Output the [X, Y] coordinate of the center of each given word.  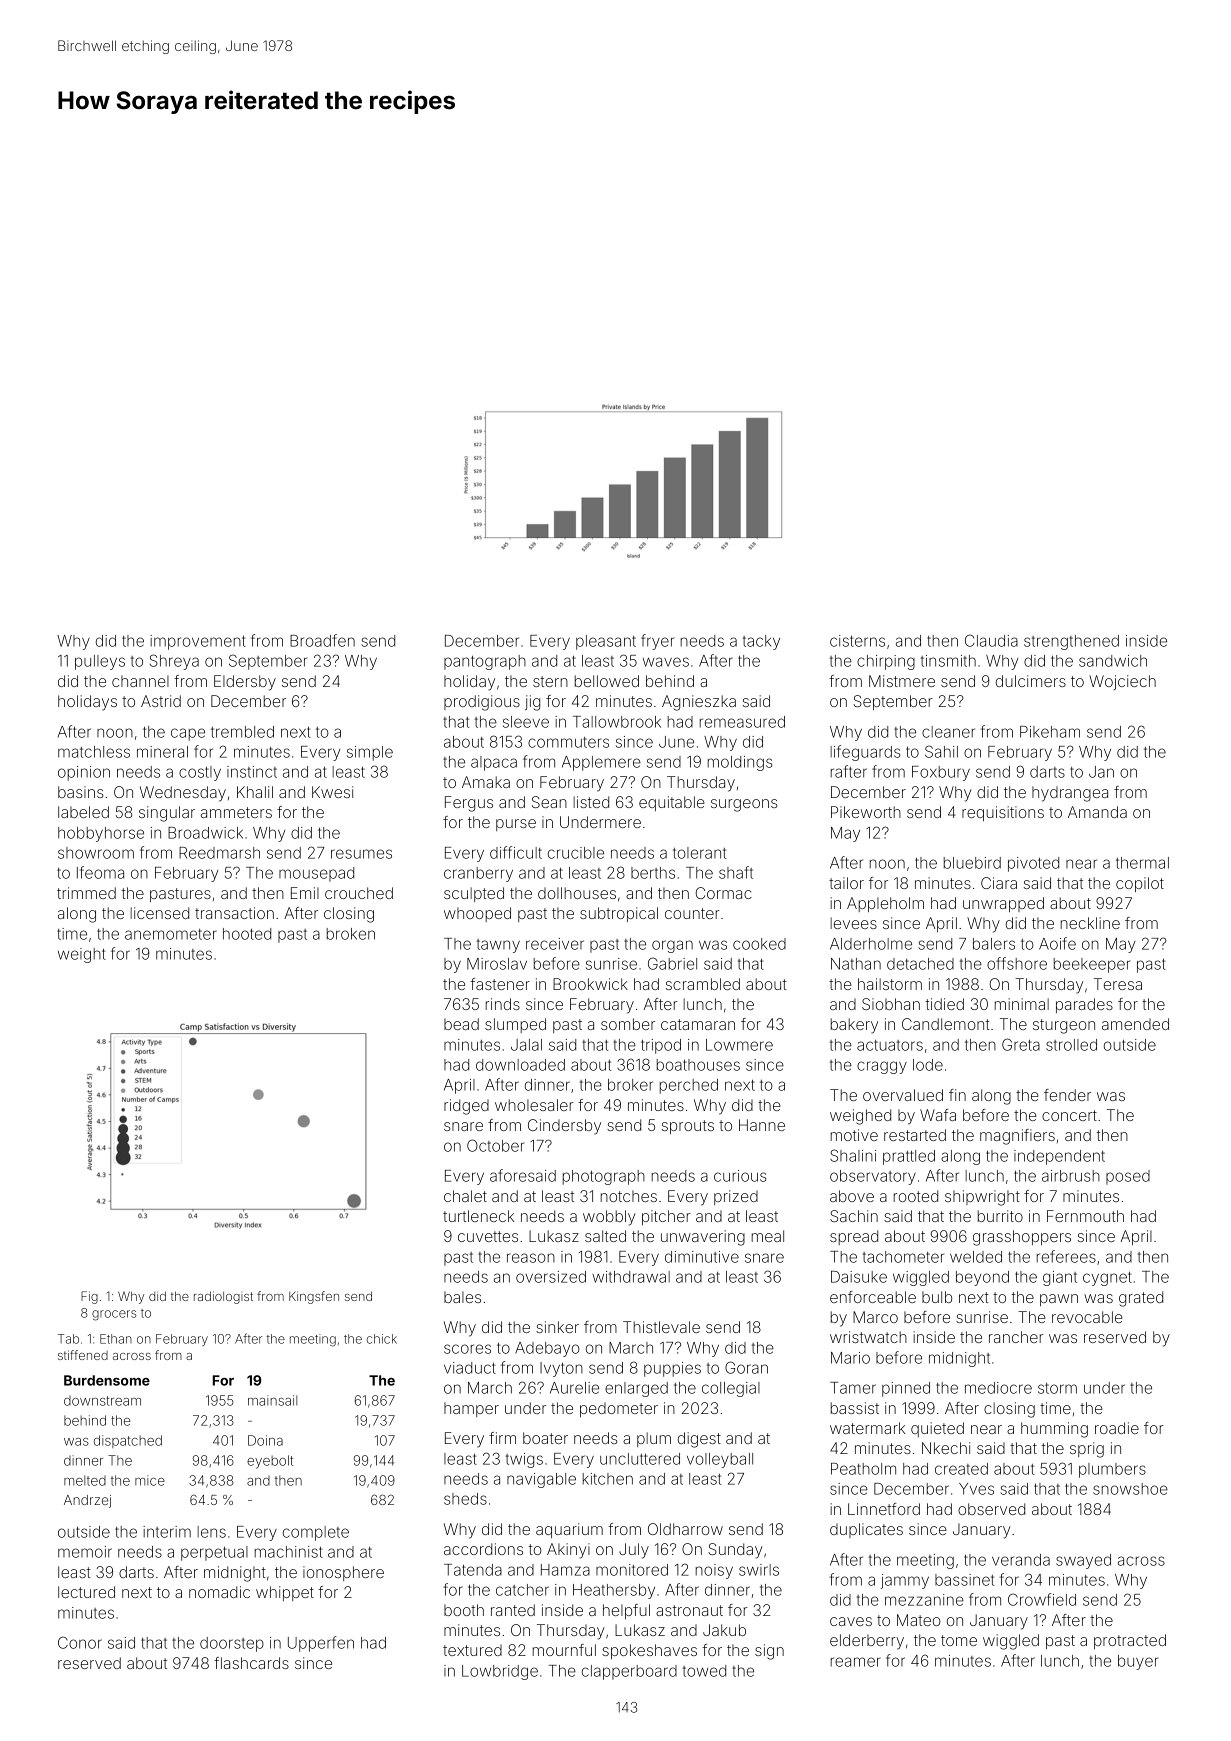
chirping [886, 662]
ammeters [236, 812]
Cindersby [564, 1127]
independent [1059, 1157]
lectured [86, 1592]
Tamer [853, 1388]
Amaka [486, 782]
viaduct [470, 1368]
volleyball [720, 1460]
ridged [466, 1107]
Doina [265, 1440]
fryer [657, 642]
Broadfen [322, 640]
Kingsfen [314, 1297]
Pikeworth [866, 812]
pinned [906, 1389]
